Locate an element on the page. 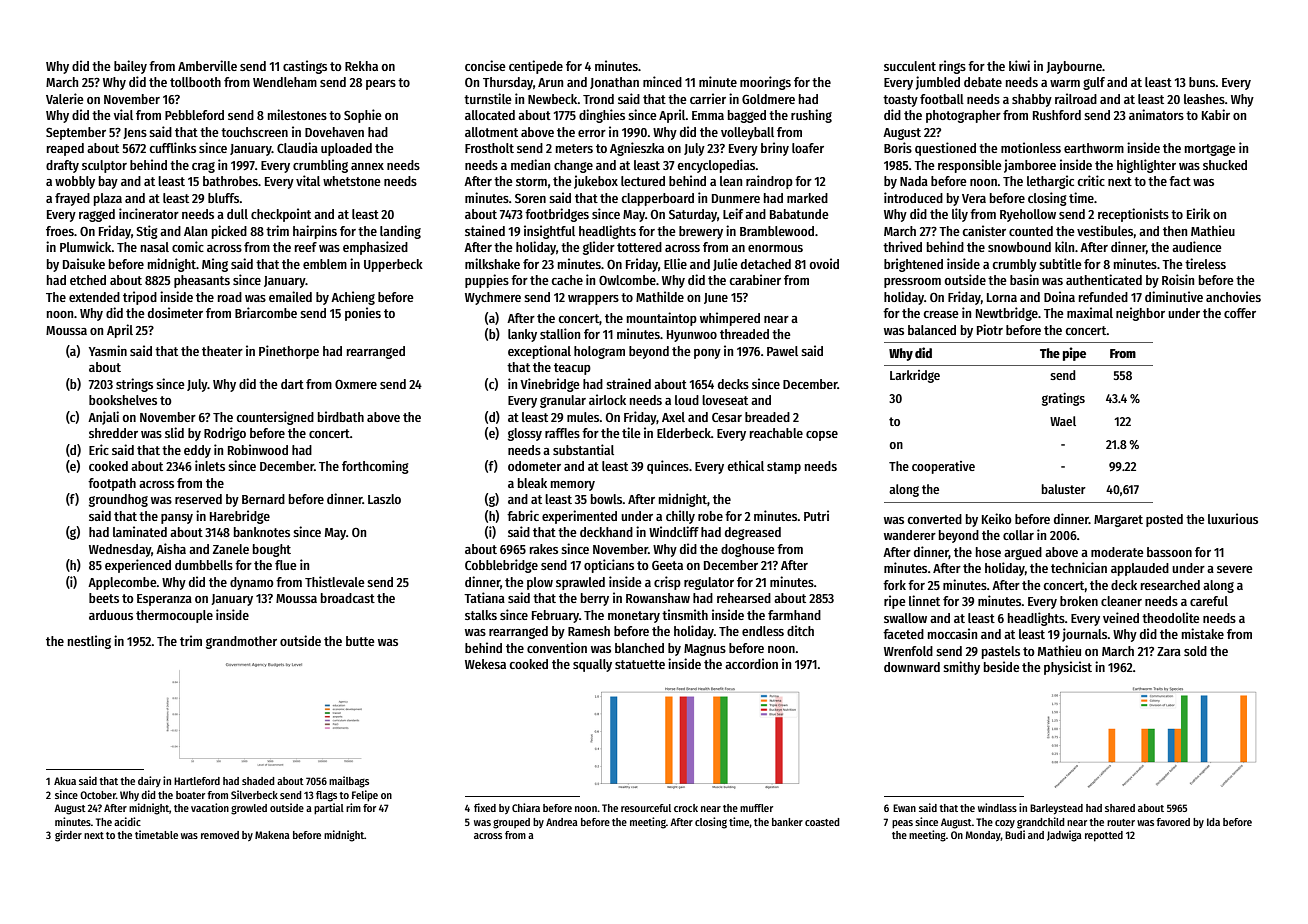  flue is located at coordinates (285, 565).
